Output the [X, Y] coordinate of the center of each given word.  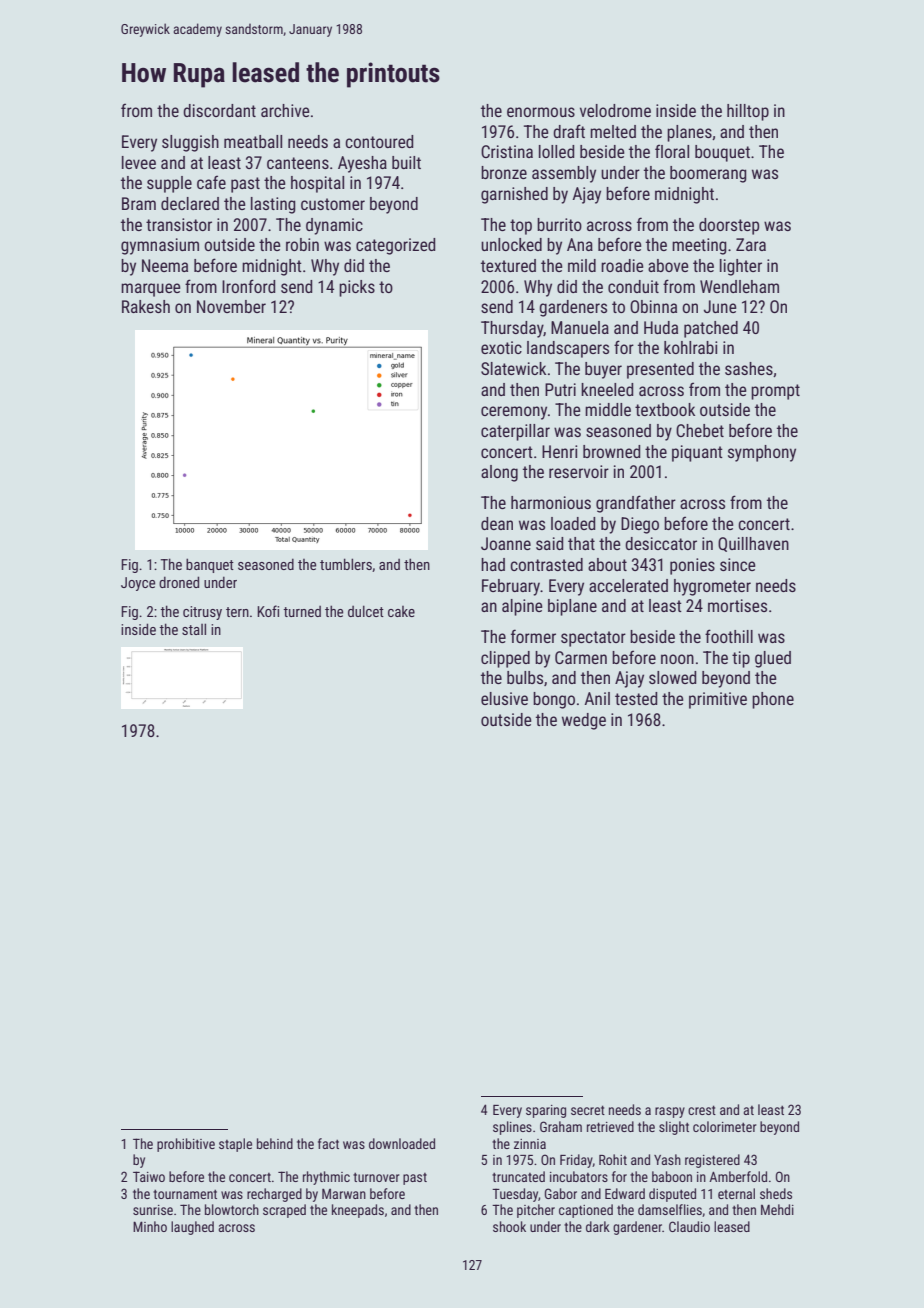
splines [512, 1128]
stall [194, 629]
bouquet [722, 153]
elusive [504, 698]
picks [357, 288]
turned [302, 611]
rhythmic [326, 1178]
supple [169, 184]
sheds [776, 1193]
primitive [718, 700]
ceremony [514, 413]
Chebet [700, 430]
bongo [554, 700]
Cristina [507, 151]
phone [773, 700]
